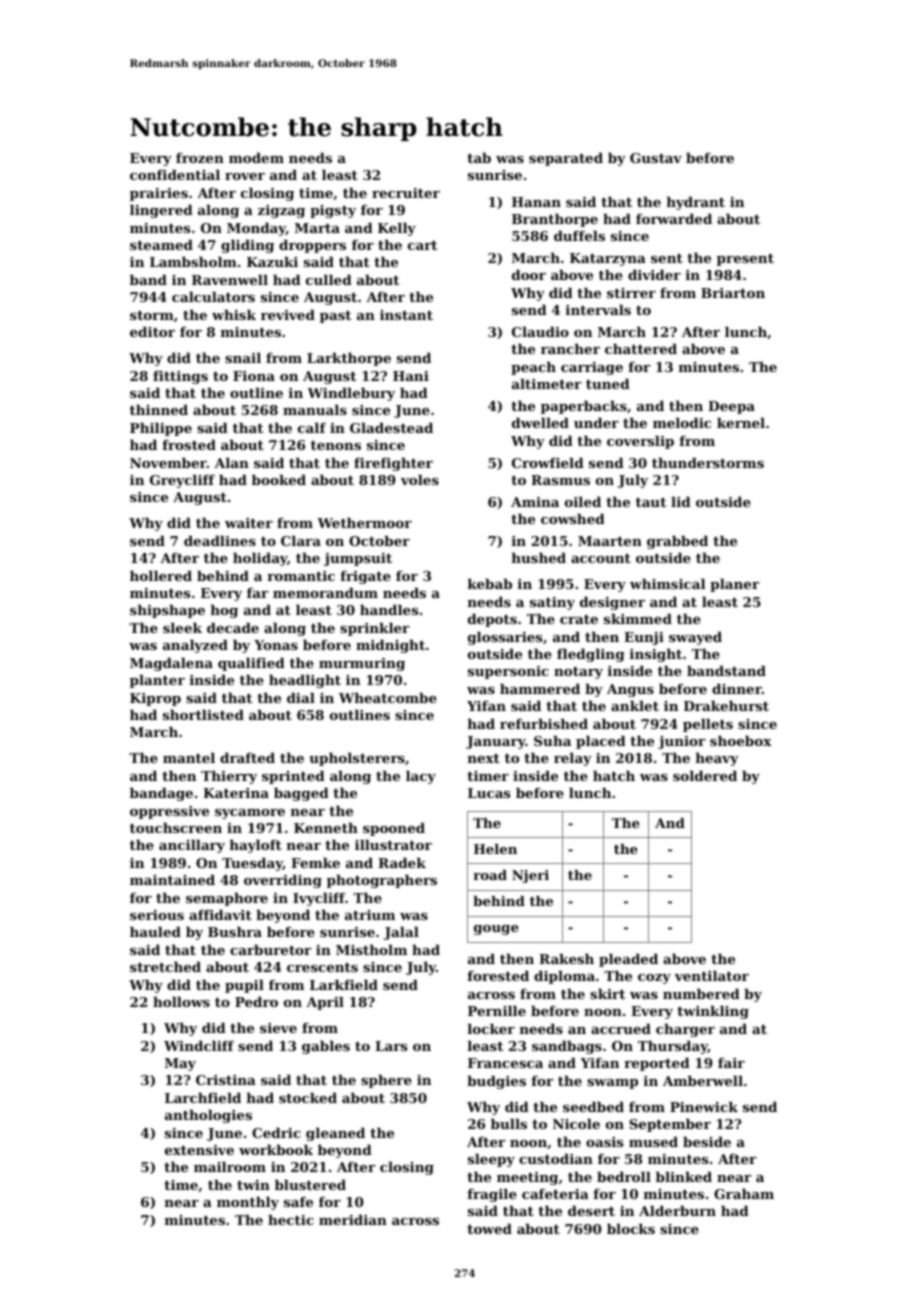 This screenshot has height=1316, width=908. I want to click on stretched, so click(165, 966).
